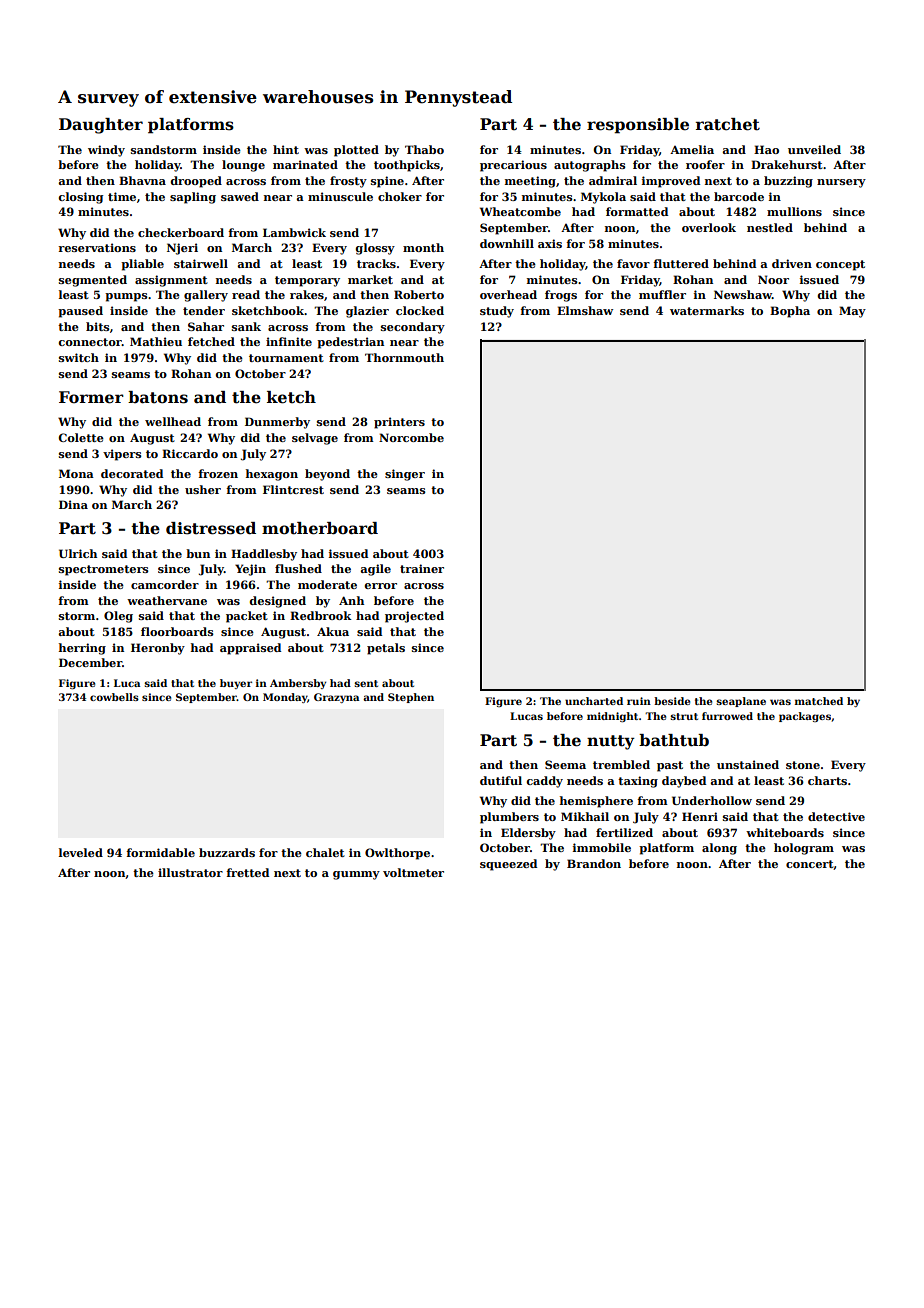 The width and height of the screenshot is (924, 1308). I want to click on Daughter, so click(101, 126).
